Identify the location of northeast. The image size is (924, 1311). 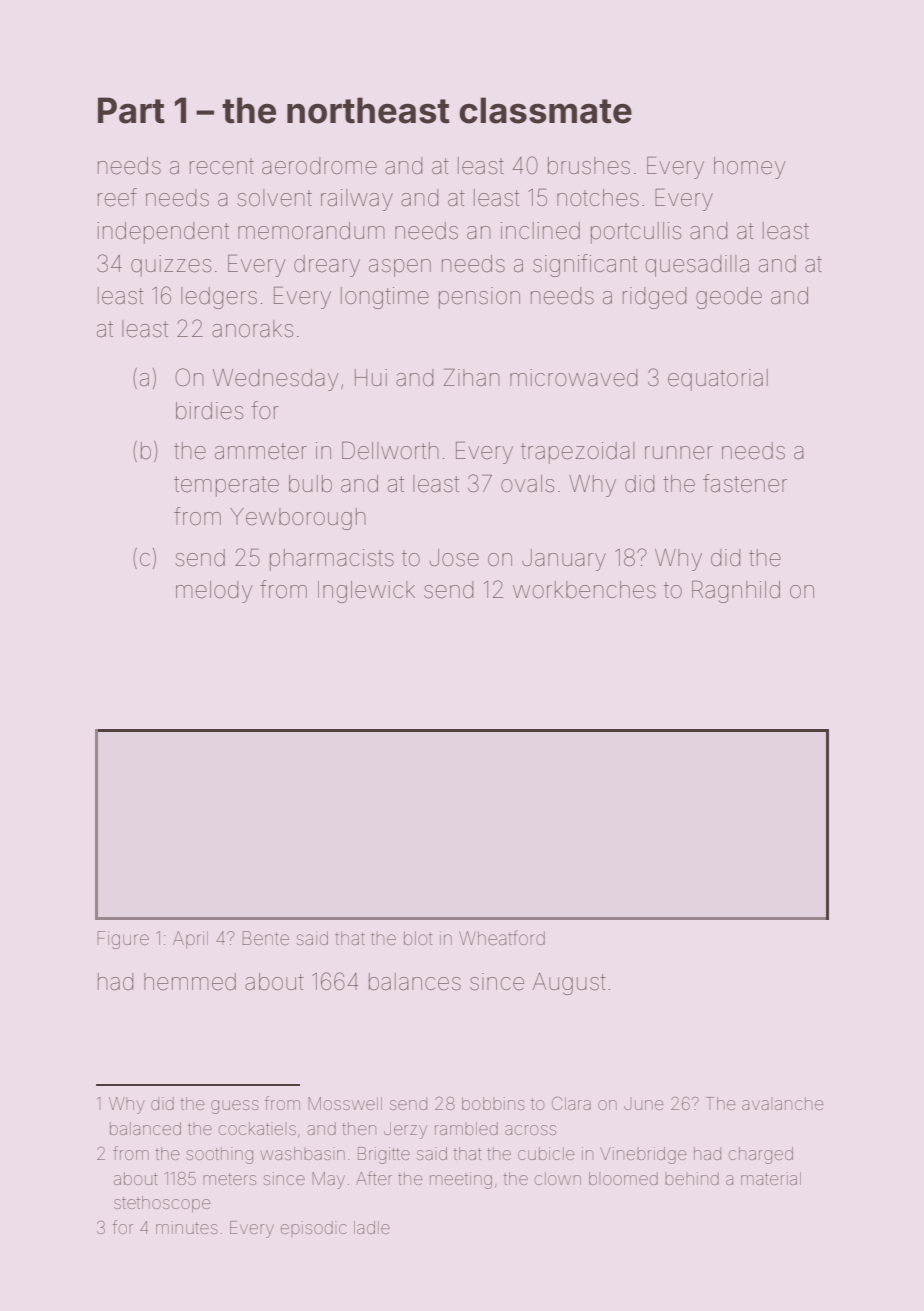
(368, 110).
